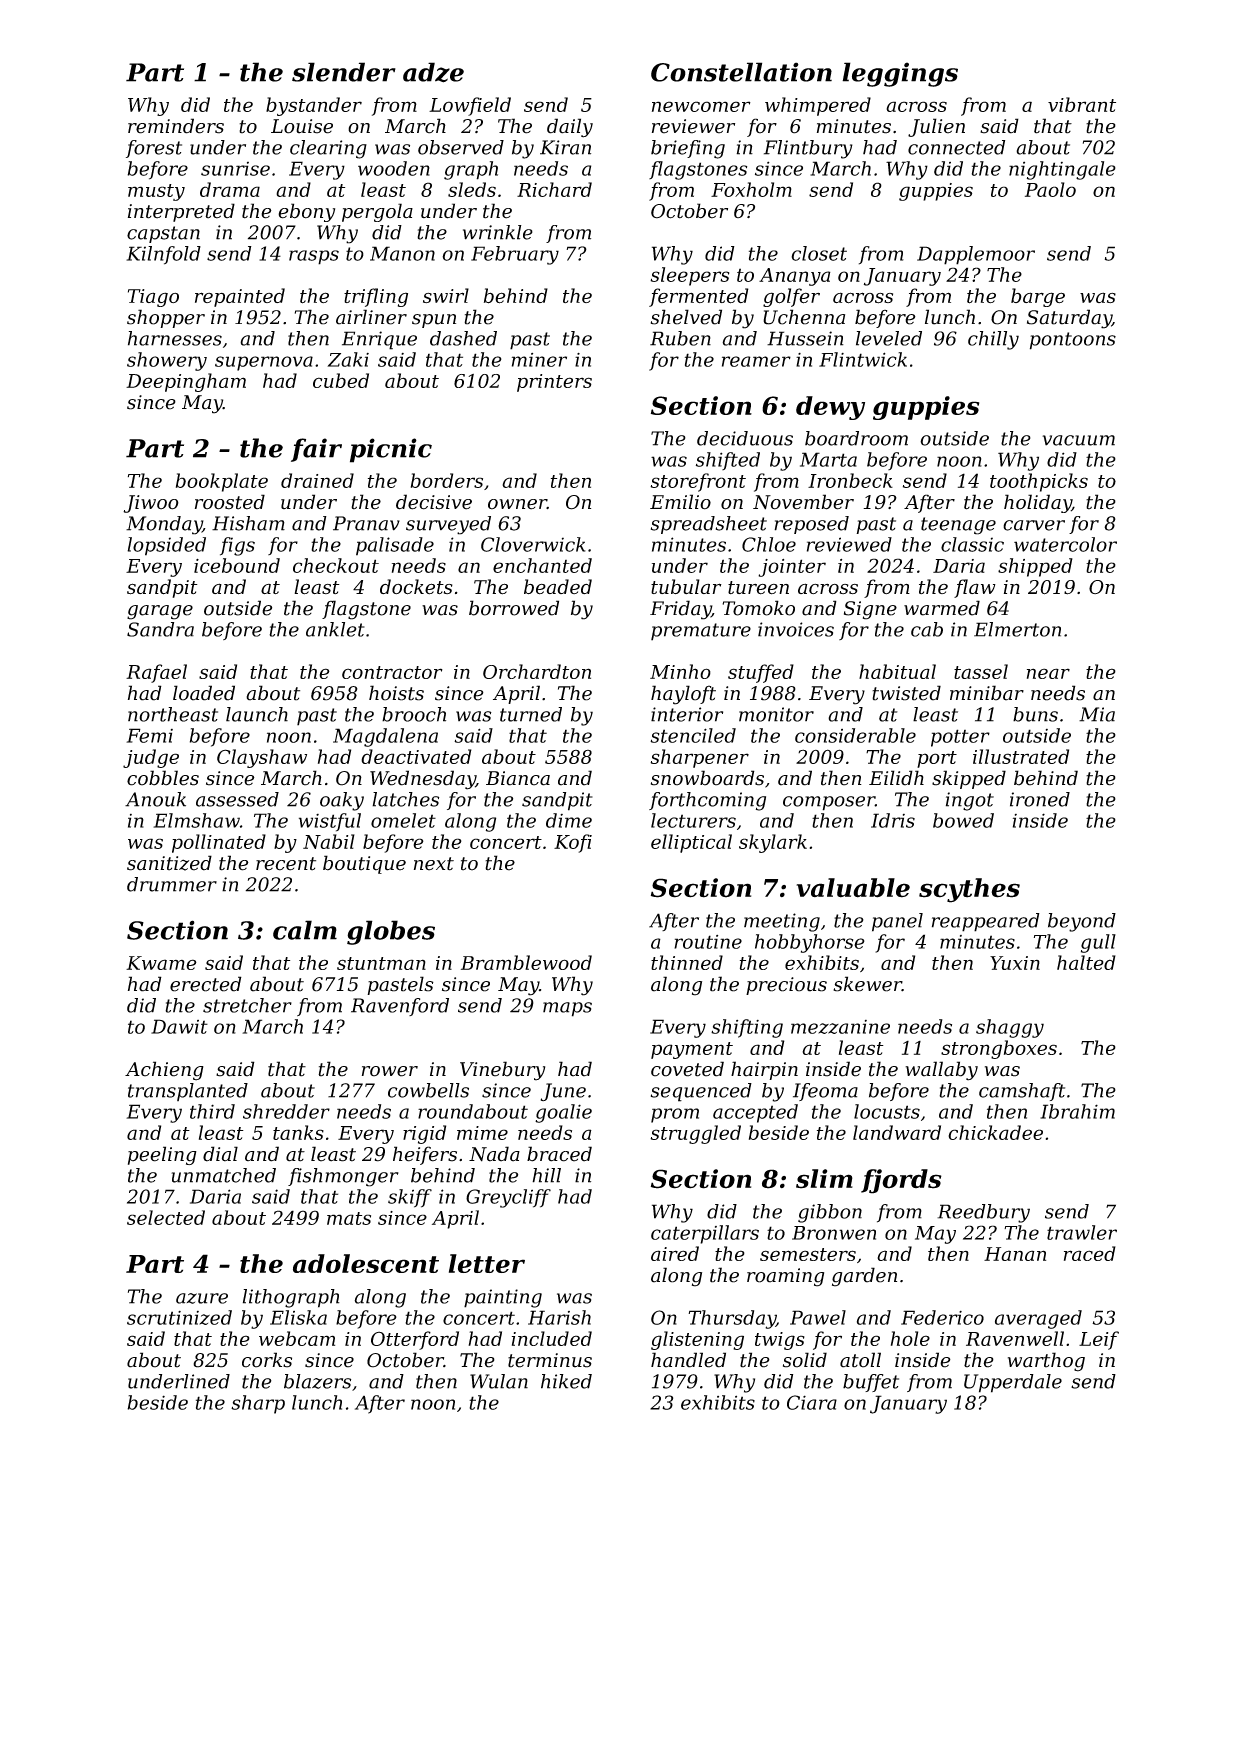  What do you see at coordinates (1077, 1111) in the image?
I see `Ibrahim` at bounding box center [1077, 1111].
